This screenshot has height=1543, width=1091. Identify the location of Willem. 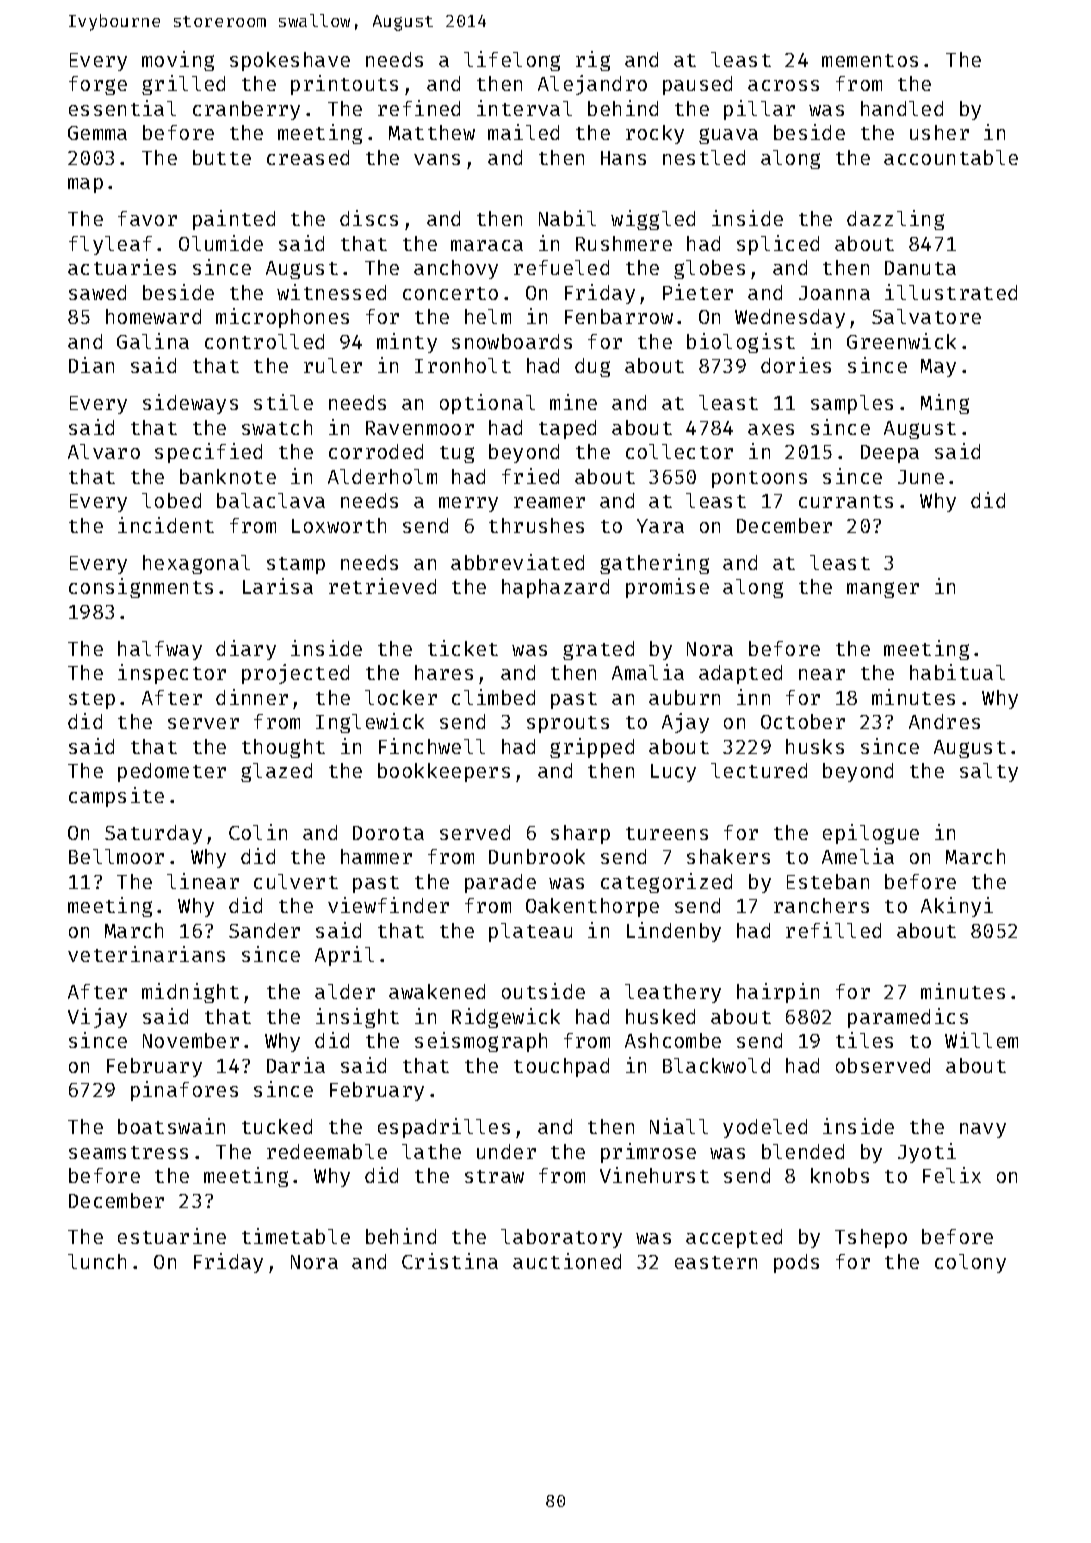
(981, 1040).
